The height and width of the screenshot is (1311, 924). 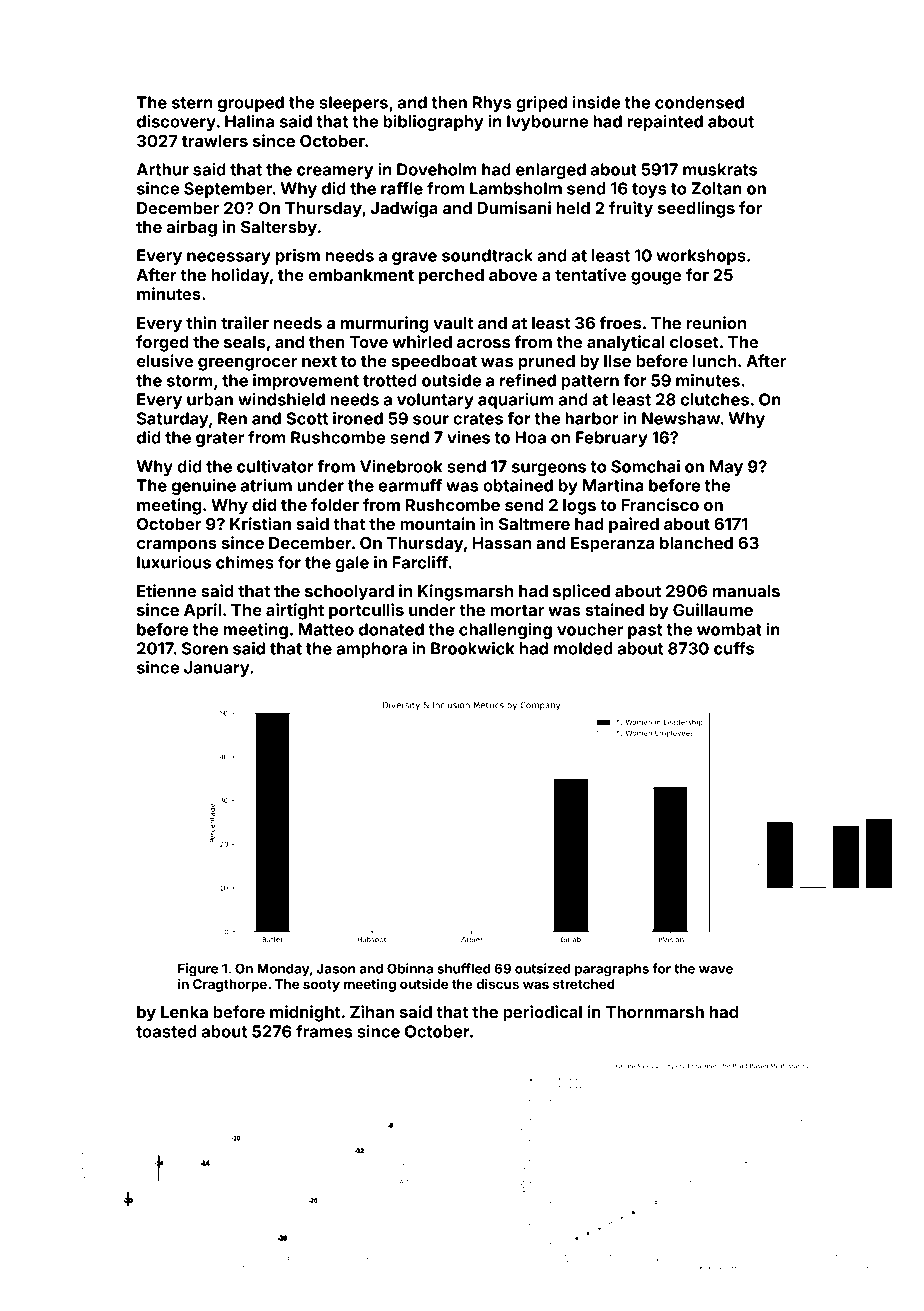 What do you see at coordinates (184, 1012) in the screenshot?
I see `Lenka` at bounding box center [184, 1012].
